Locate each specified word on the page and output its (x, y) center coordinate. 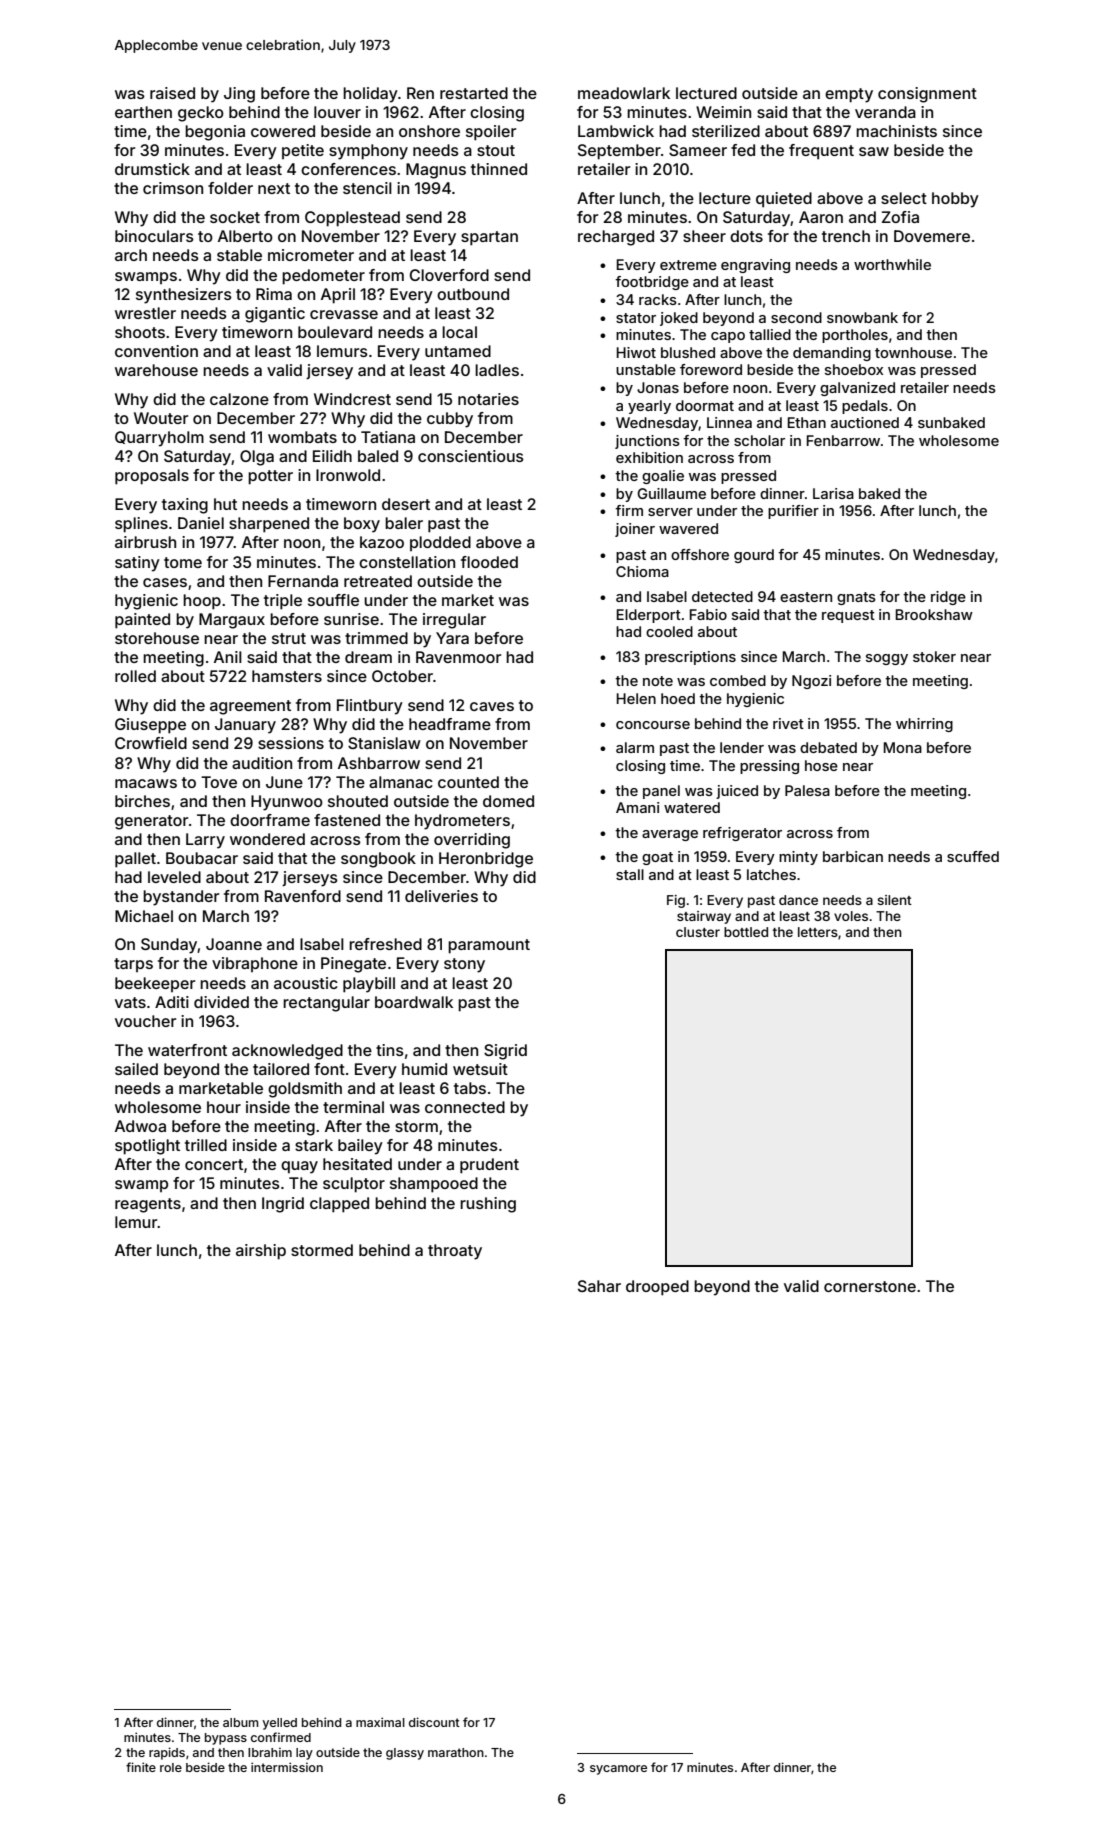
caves (492, 706)
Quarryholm (159, 439)
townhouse (913, 352)
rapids (167, 1753)
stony (464, 965)
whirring (924, 725)
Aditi (172, 1002)
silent (894, 900)
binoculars (154, 236)
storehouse (157, 638)
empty (849, 95)
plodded (440, 543)
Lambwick (616, 131)
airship (261, 1252)
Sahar (599, 1286)
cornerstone (870, 1286)
